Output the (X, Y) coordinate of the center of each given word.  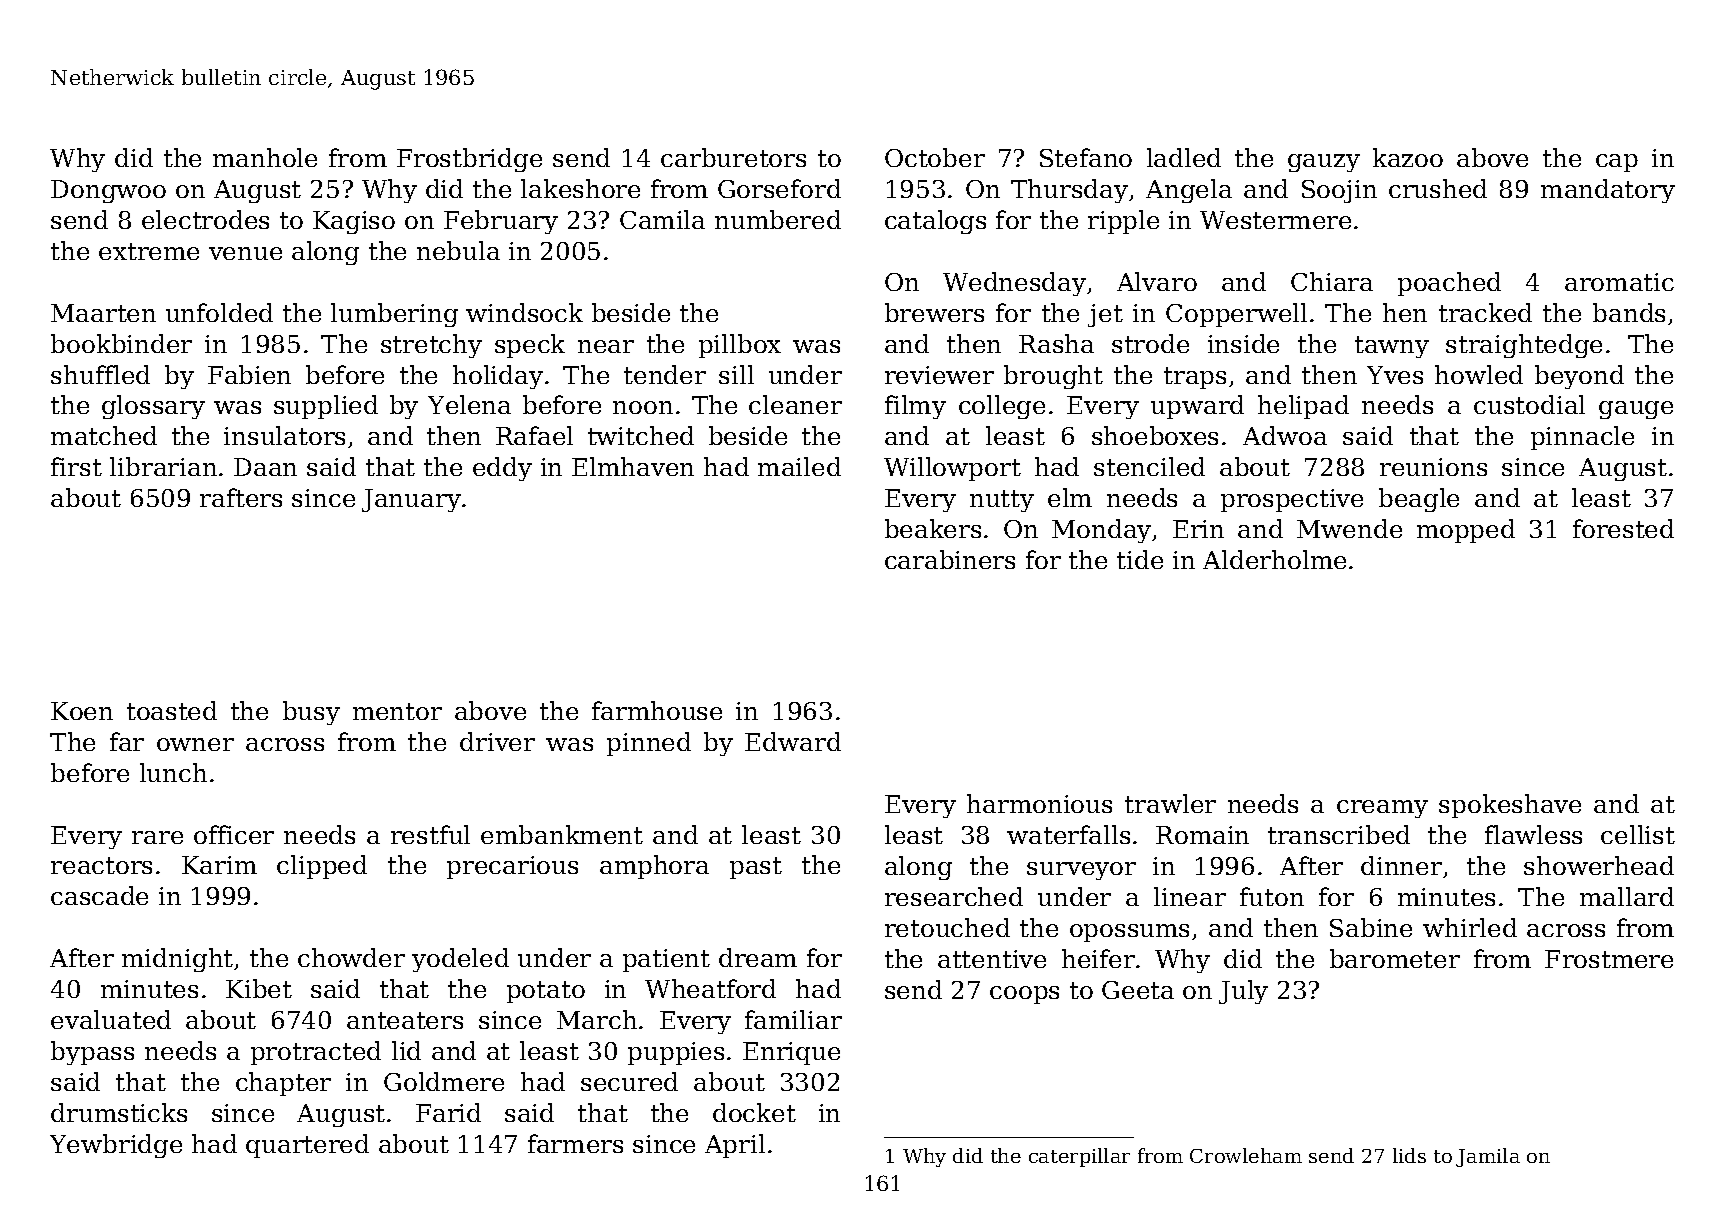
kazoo (1408, 157)
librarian (163, 466)
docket (754, 1112)
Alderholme (1274, 559)
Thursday (1069, 191)
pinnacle (1582, 438)
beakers (933, 528)
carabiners (950, 559)
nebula (458, 250)
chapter (283, 1084)
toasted (172, 710)
